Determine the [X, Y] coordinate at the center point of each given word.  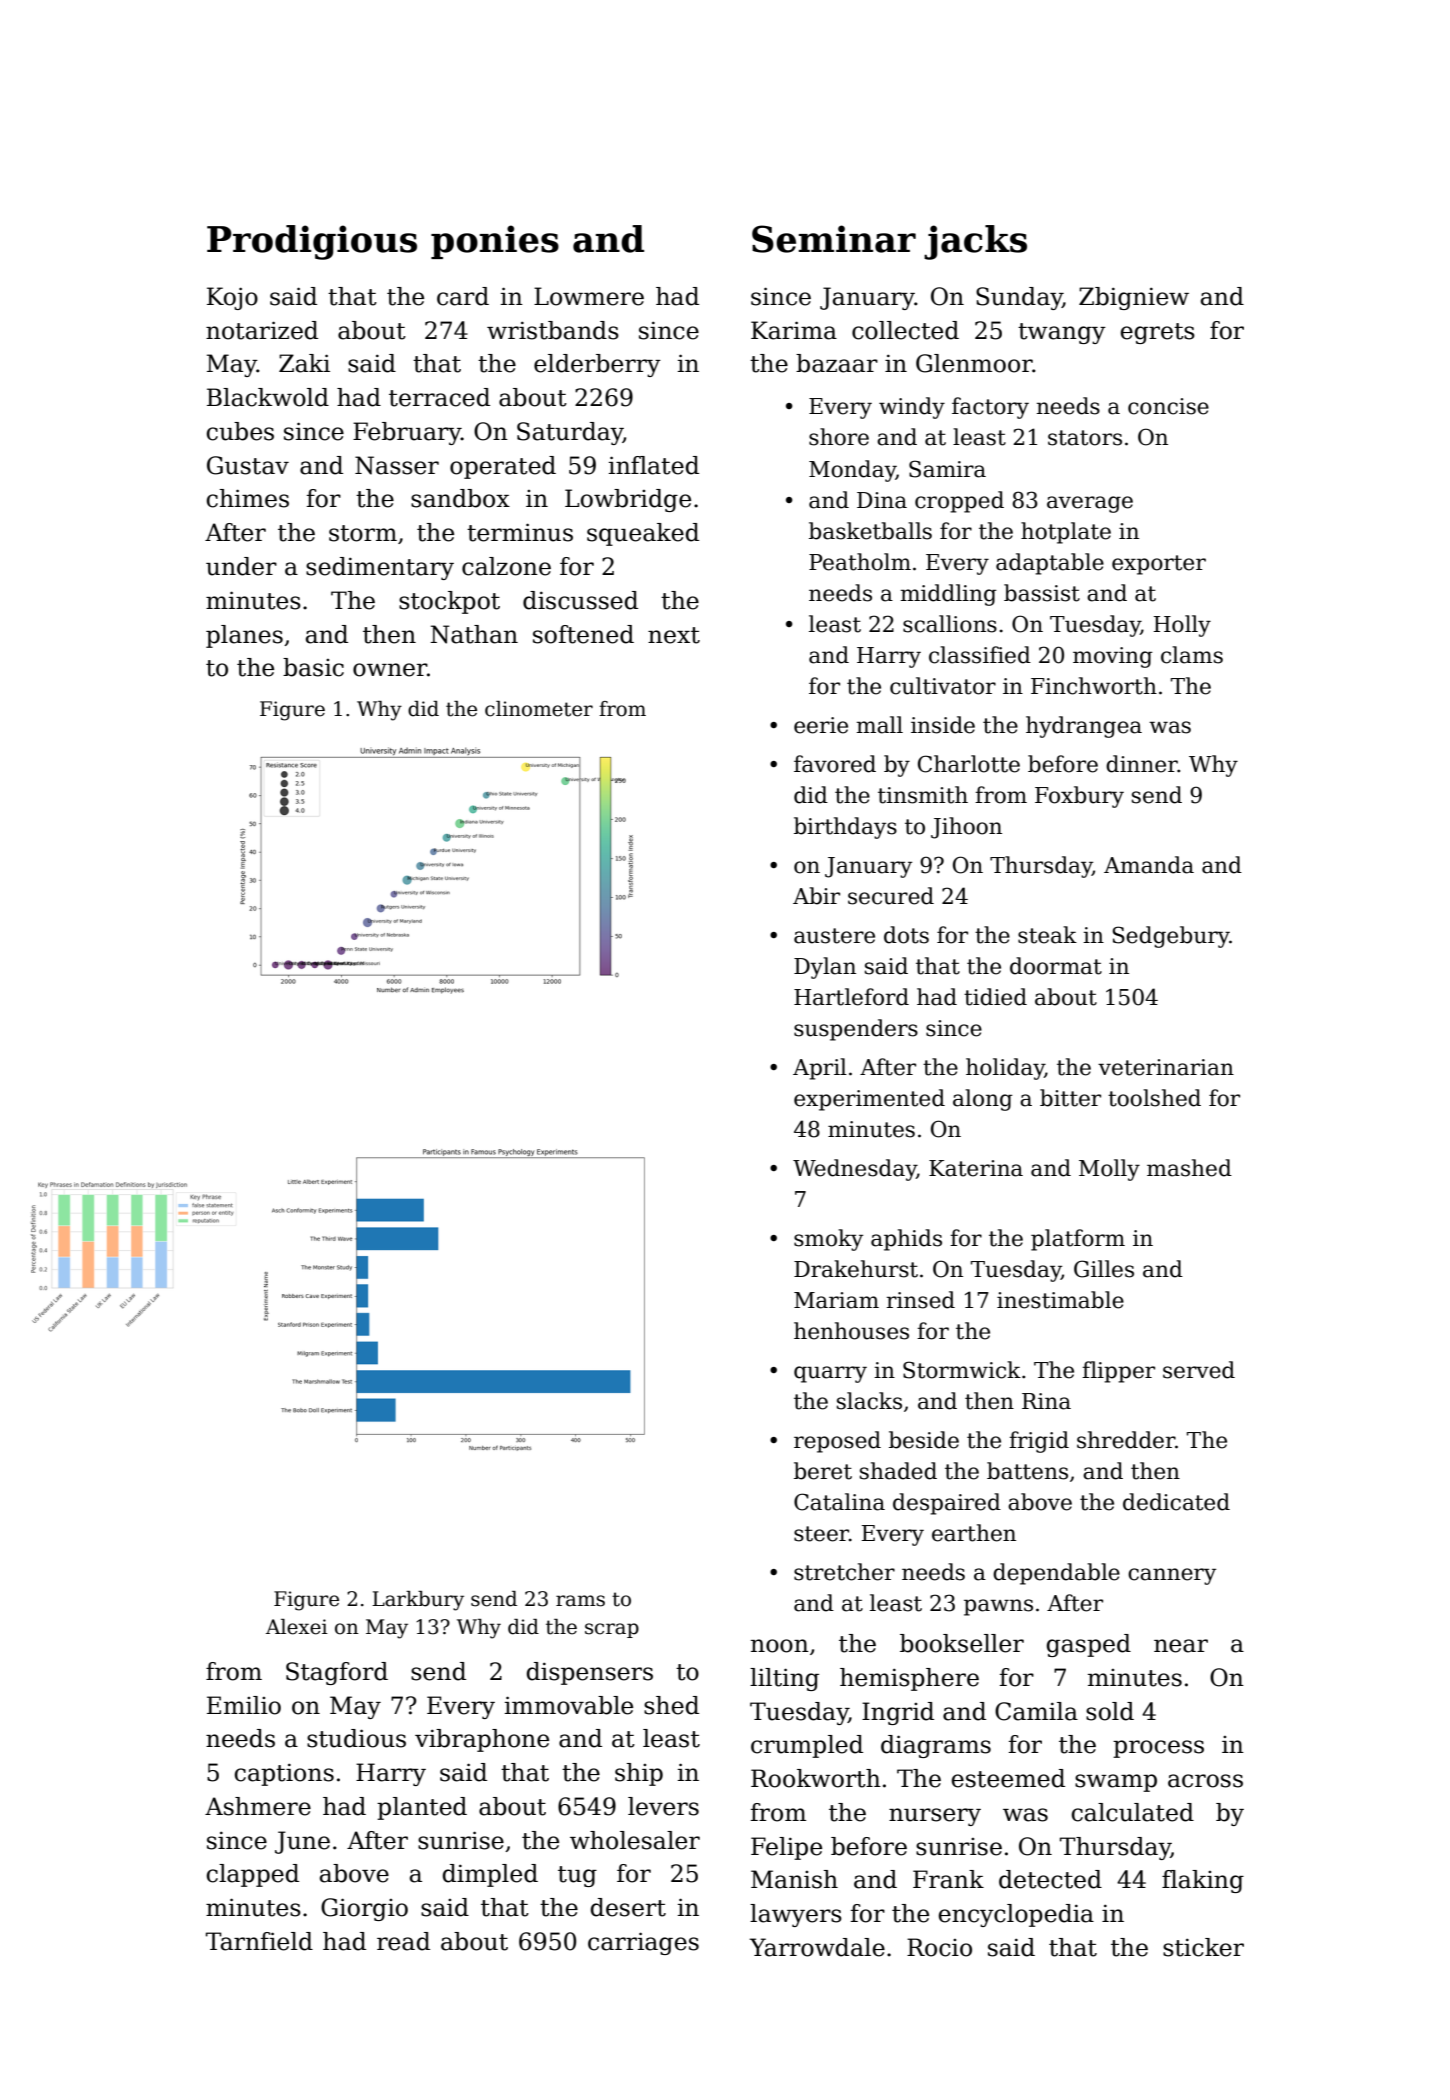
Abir [816, 896]
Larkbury [418, 1601]
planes [244, 636]
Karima [794, 330]
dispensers [590, 1673]
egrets [1158, 333]
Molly [1109, 1170]
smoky [828, 1240]
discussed [580, 600]
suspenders [856, 1030]
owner [390, 670]
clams [1192, 655]
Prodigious [312, 242]
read [403, 1941]
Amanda [1149, 865]
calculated [1133, 1812]
